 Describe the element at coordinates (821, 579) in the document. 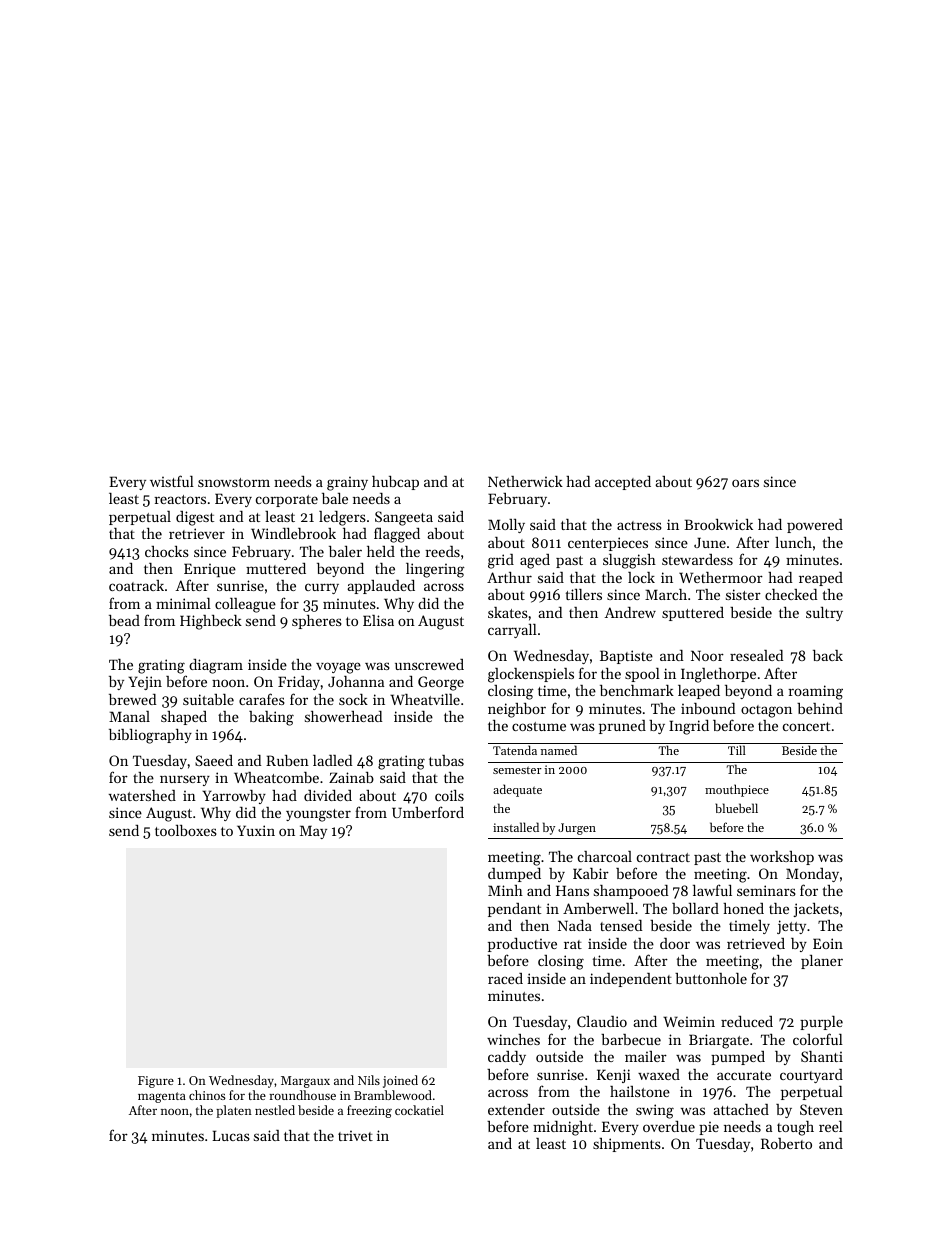

I see `reaped` at that location.
